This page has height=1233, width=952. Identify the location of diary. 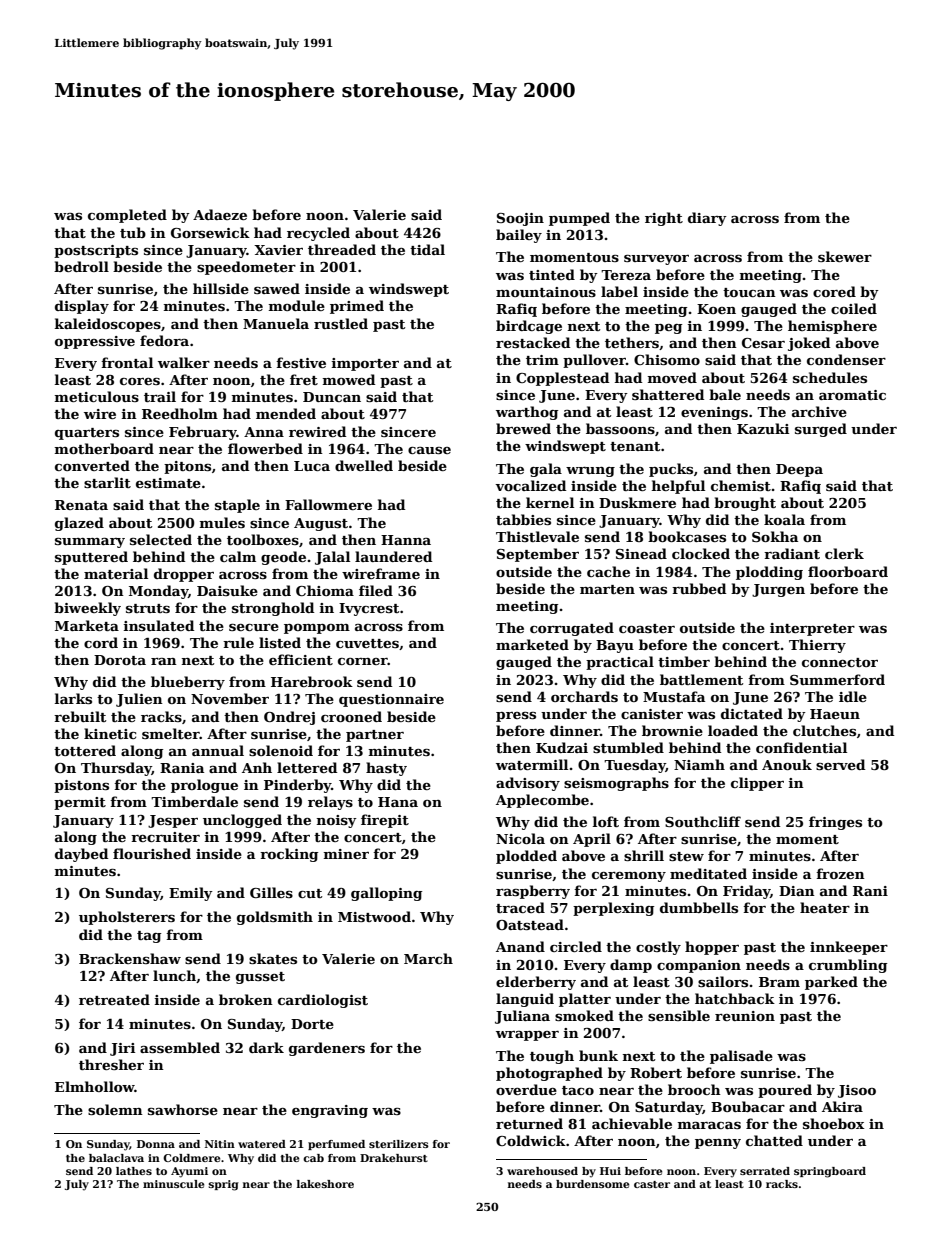
(707, 219).
